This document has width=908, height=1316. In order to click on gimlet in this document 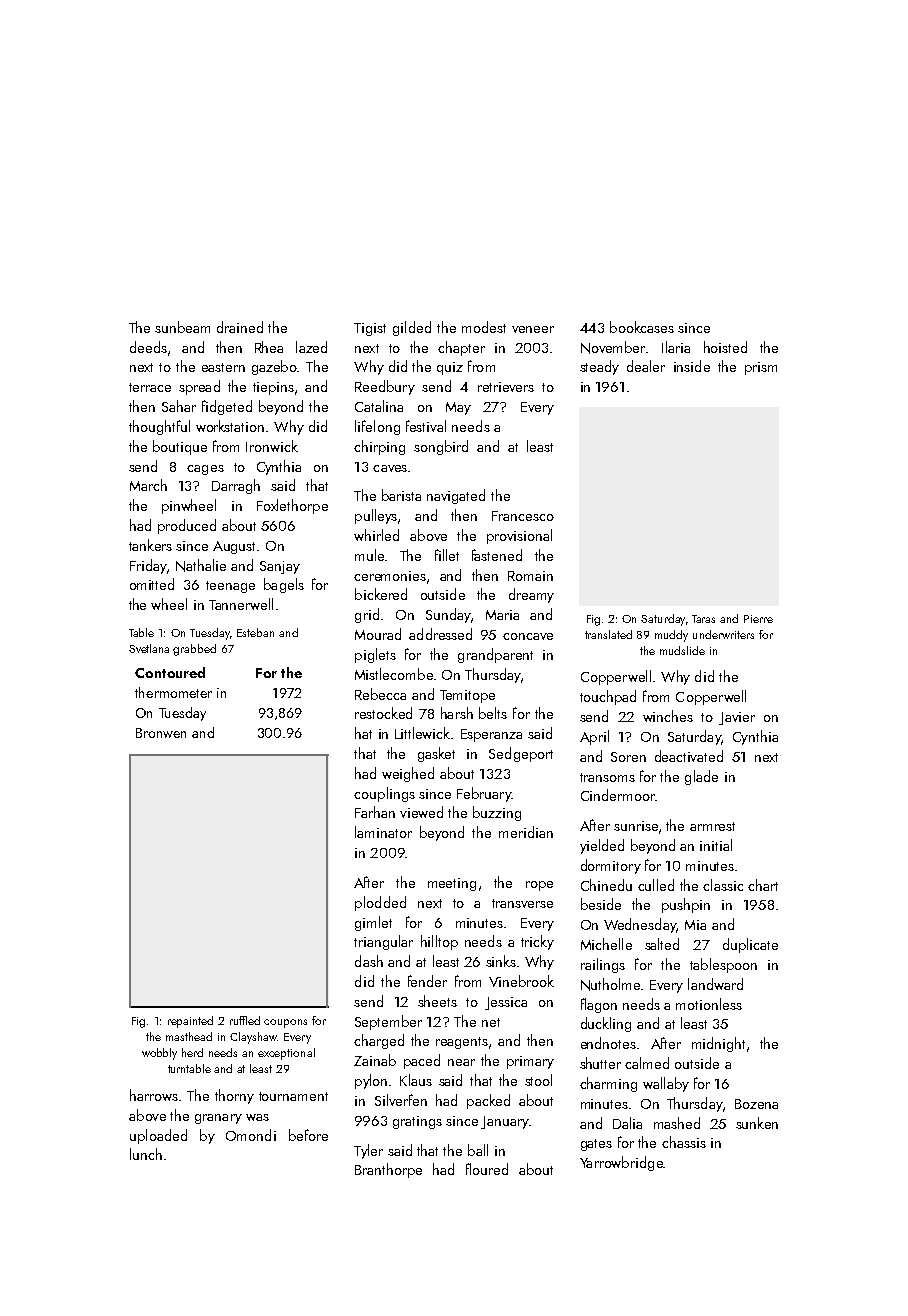, I will do `click(373, 923)`.
